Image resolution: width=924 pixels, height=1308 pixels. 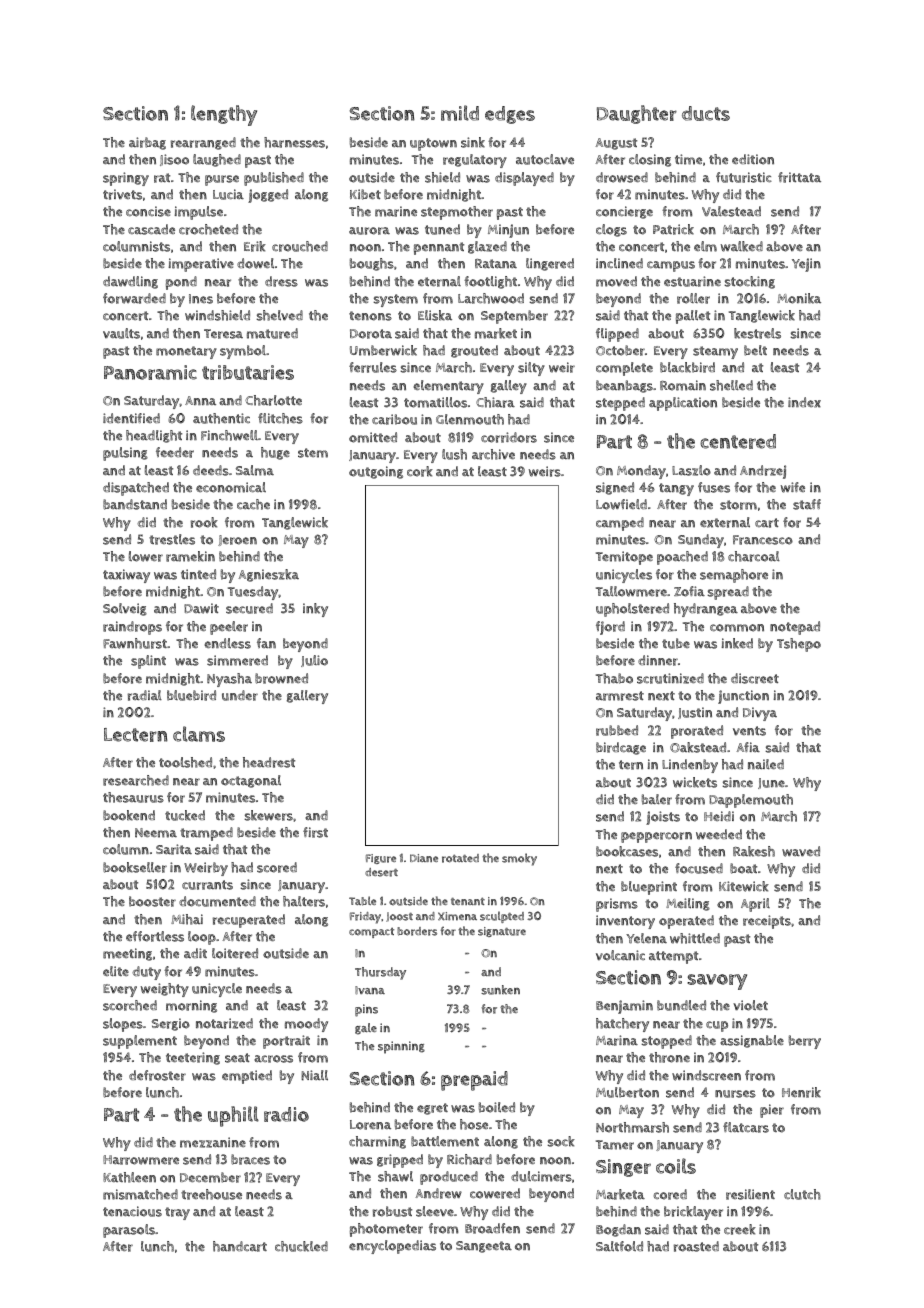 I want to click on Lorena, so click(x=370, y=1125).
